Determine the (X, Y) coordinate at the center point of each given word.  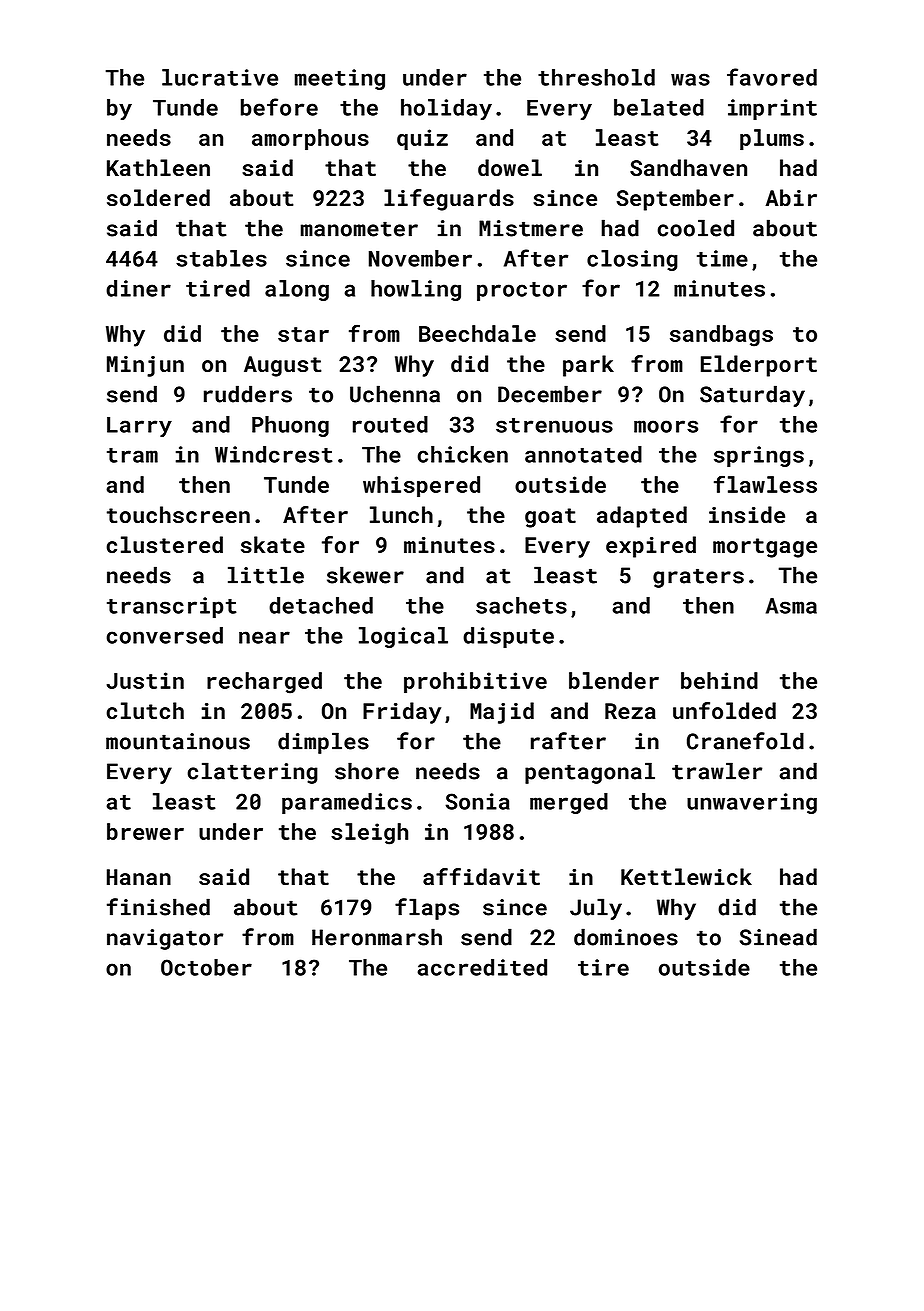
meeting (340, 79)
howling (416, 290)
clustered (164, 544)
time (722, 258)
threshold (596, 77)
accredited (482, 967)
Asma (791, 606)
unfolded (724, 710)
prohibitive (475, 682)
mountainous (178, 741)
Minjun (145, 366)
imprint (772, 109)
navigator (165, 939)
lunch (401, 514)
